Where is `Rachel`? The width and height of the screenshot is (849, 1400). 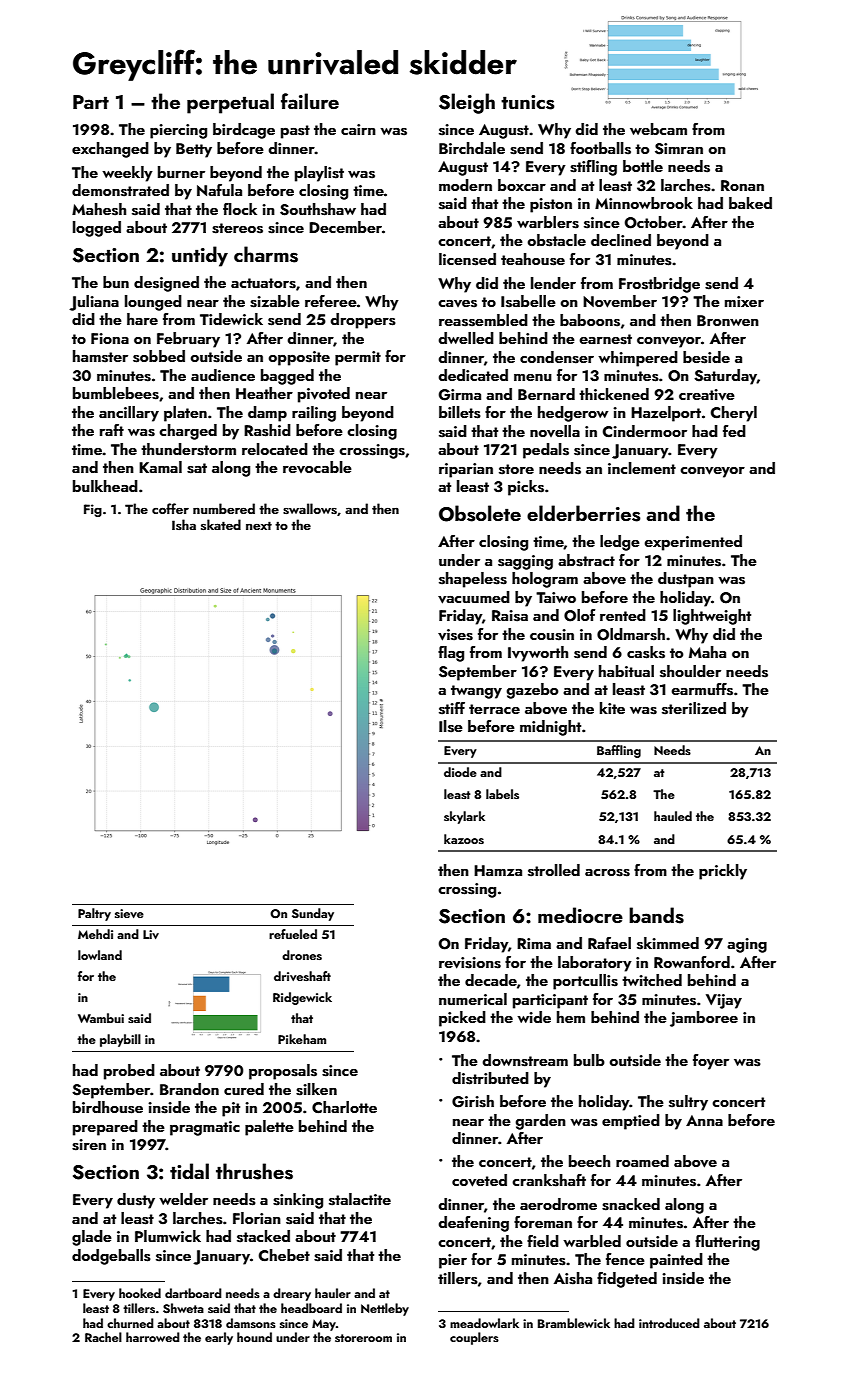 Rachel is located at coordinates (103, 1337).
